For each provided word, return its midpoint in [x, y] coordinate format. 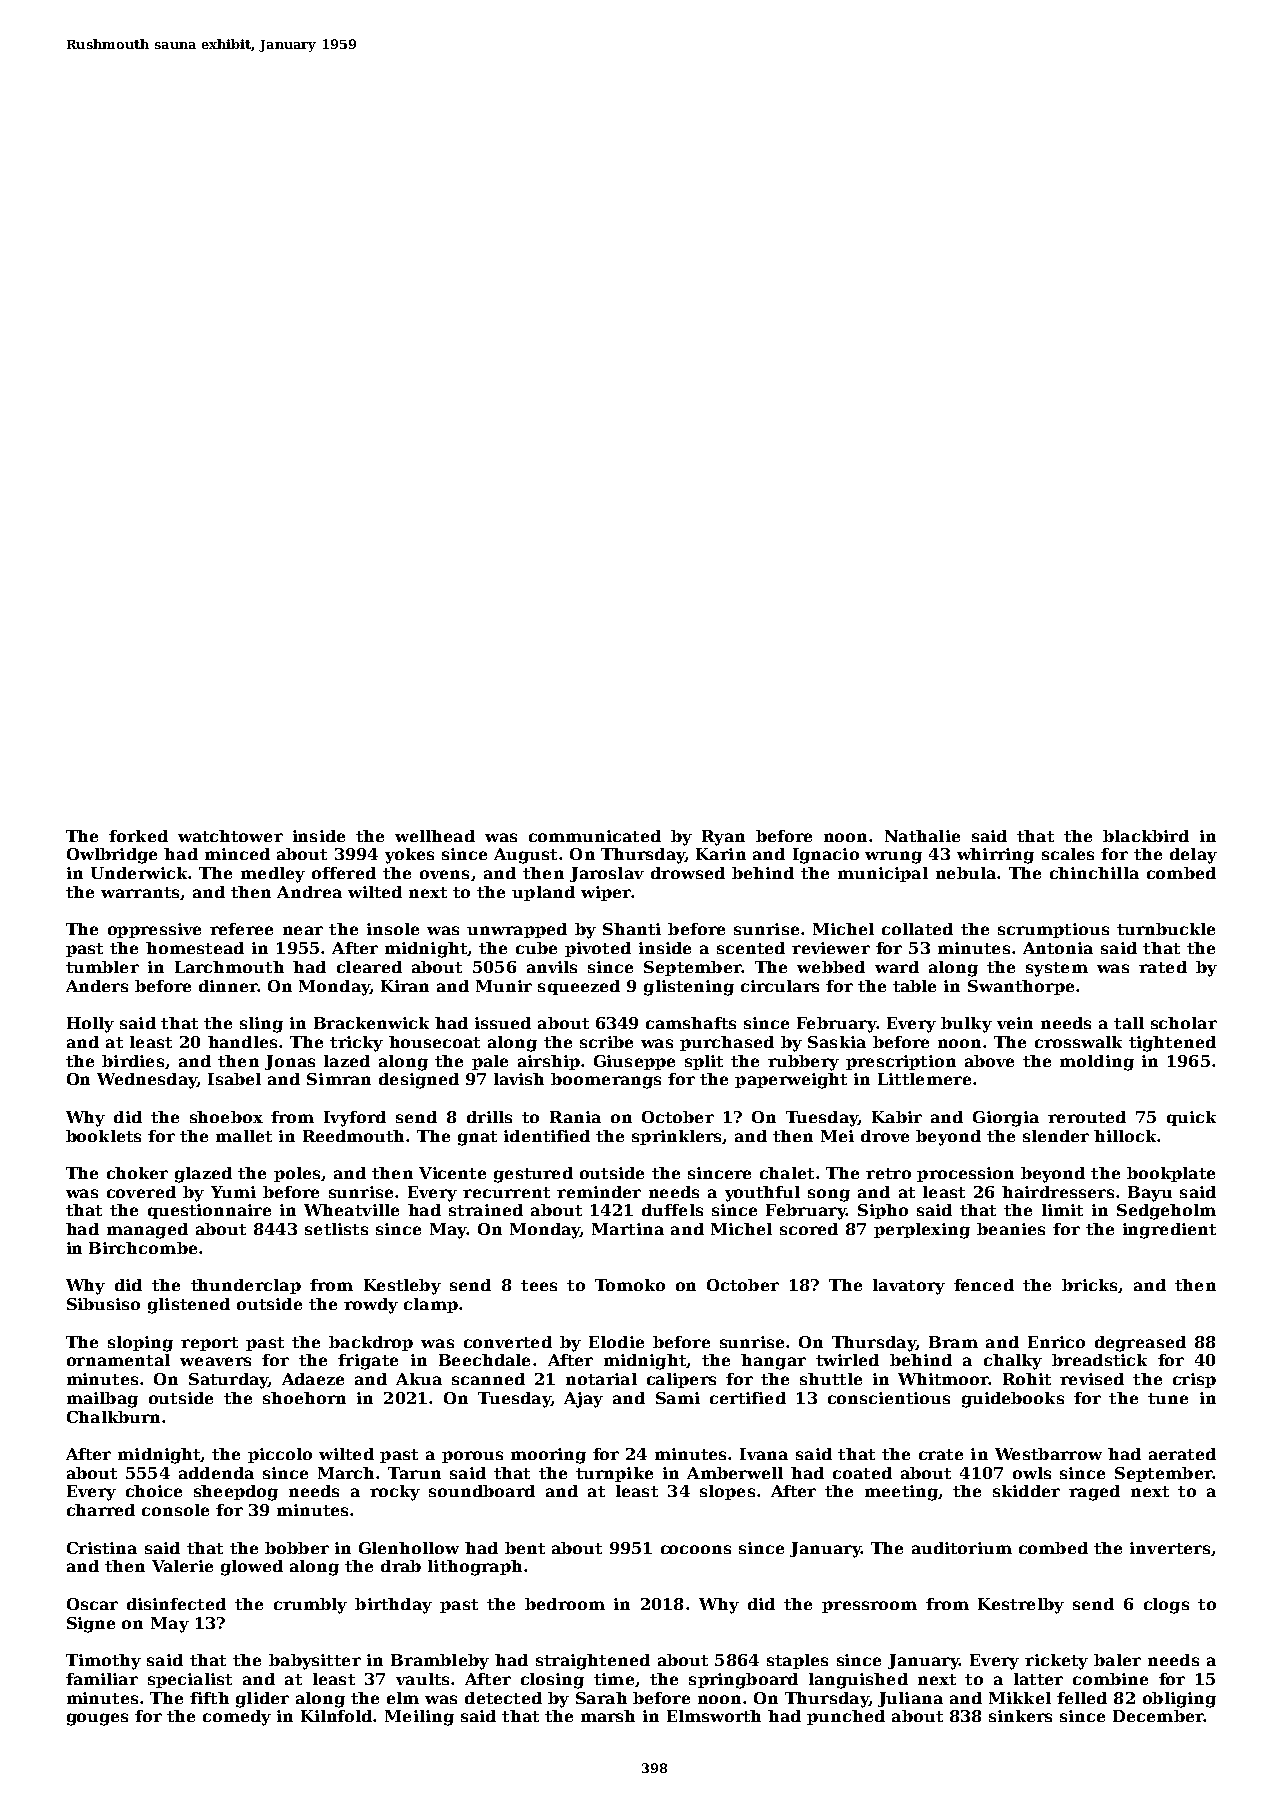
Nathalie [922, 836]
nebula [966, 873]
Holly [90, 1025]
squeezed [579, 987]
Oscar [92, 1604]
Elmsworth [714, 1716]
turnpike [614, 1474]
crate [941, 1454]
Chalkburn [113, 1417]
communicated [595, 836]
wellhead [435, 836]
